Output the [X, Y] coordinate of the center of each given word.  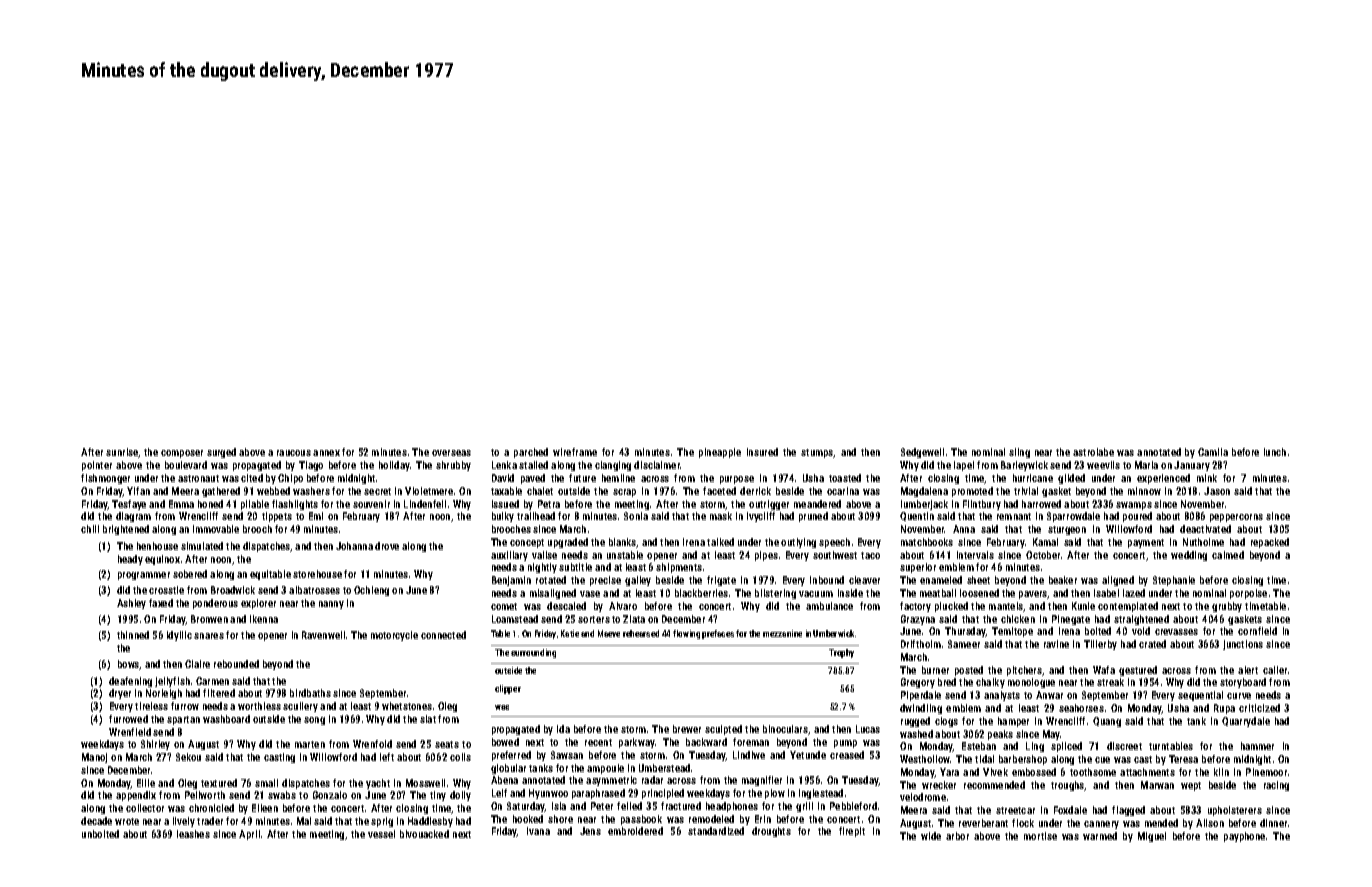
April [249, 835]
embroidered [635, 831]
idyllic [179, 636]
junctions [1243, 645]
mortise [1040, 836]
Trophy [841, 653]
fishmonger [105, 479]
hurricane [1033, 478]
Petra [549, 504]
